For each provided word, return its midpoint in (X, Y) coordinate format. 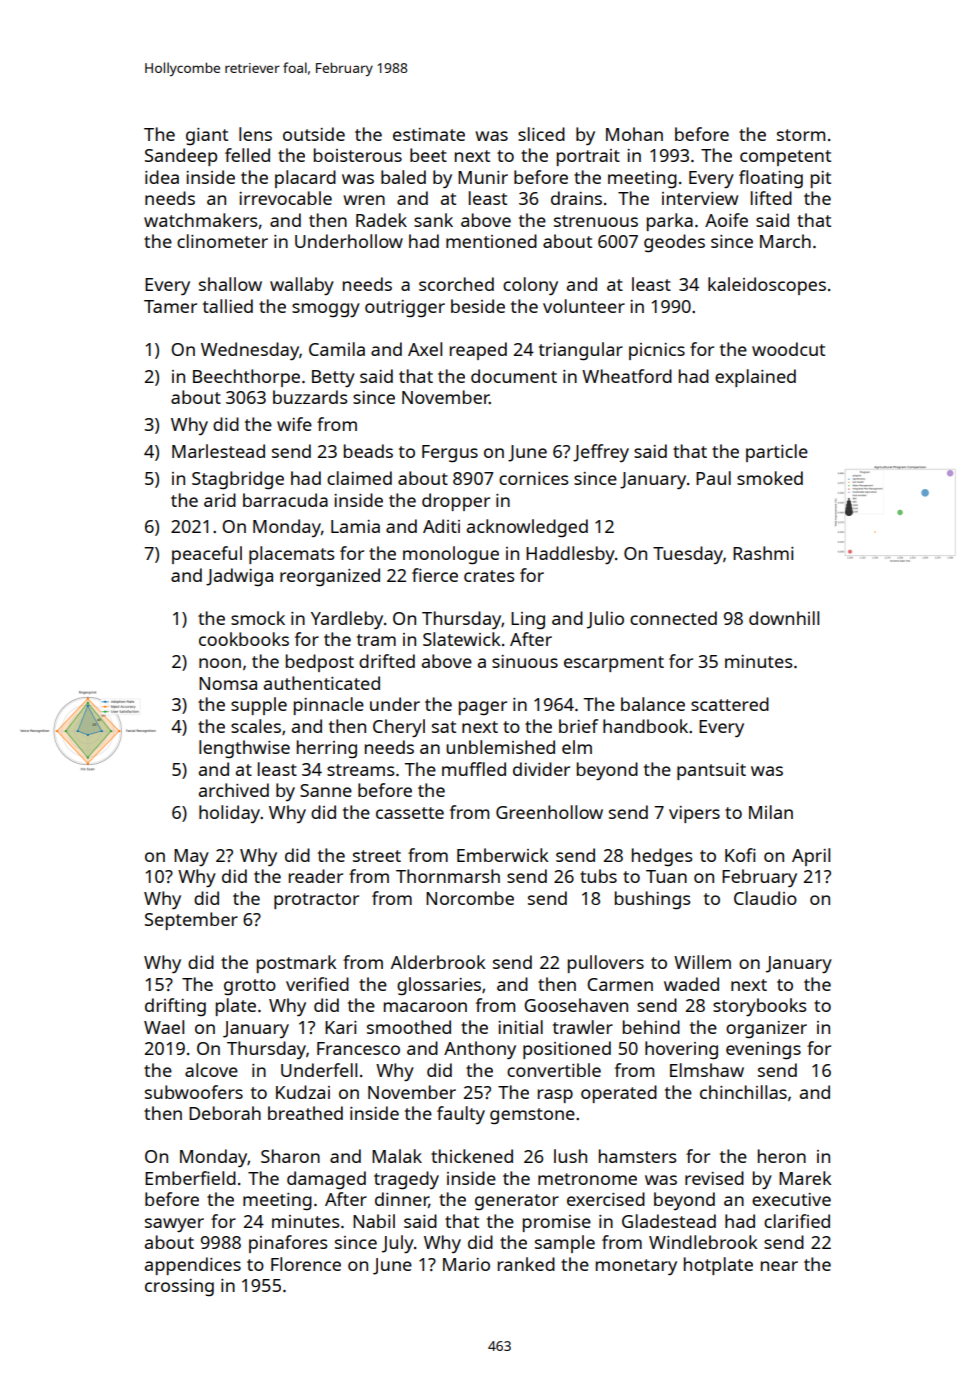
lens (255, 134)
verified (317, 984)
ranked (526, 1264)
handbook (645, 726)
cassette (410, 813)
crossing (179, 1287)
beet (428, 155)
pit (821, 179)
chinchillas (743, 1092)
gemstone (532, 1116)
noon (220, 663)
